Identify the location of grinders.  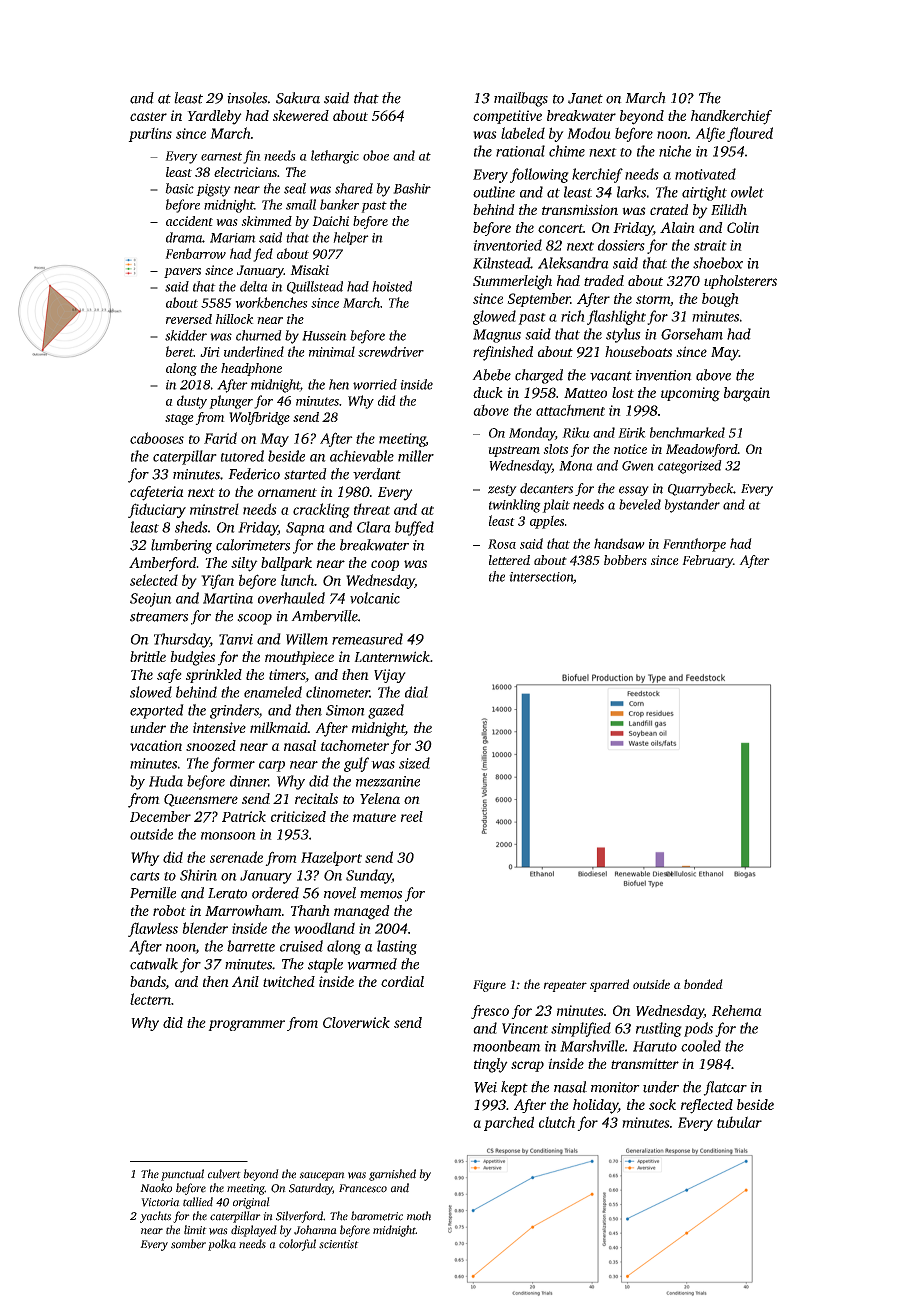
(234, 711).
